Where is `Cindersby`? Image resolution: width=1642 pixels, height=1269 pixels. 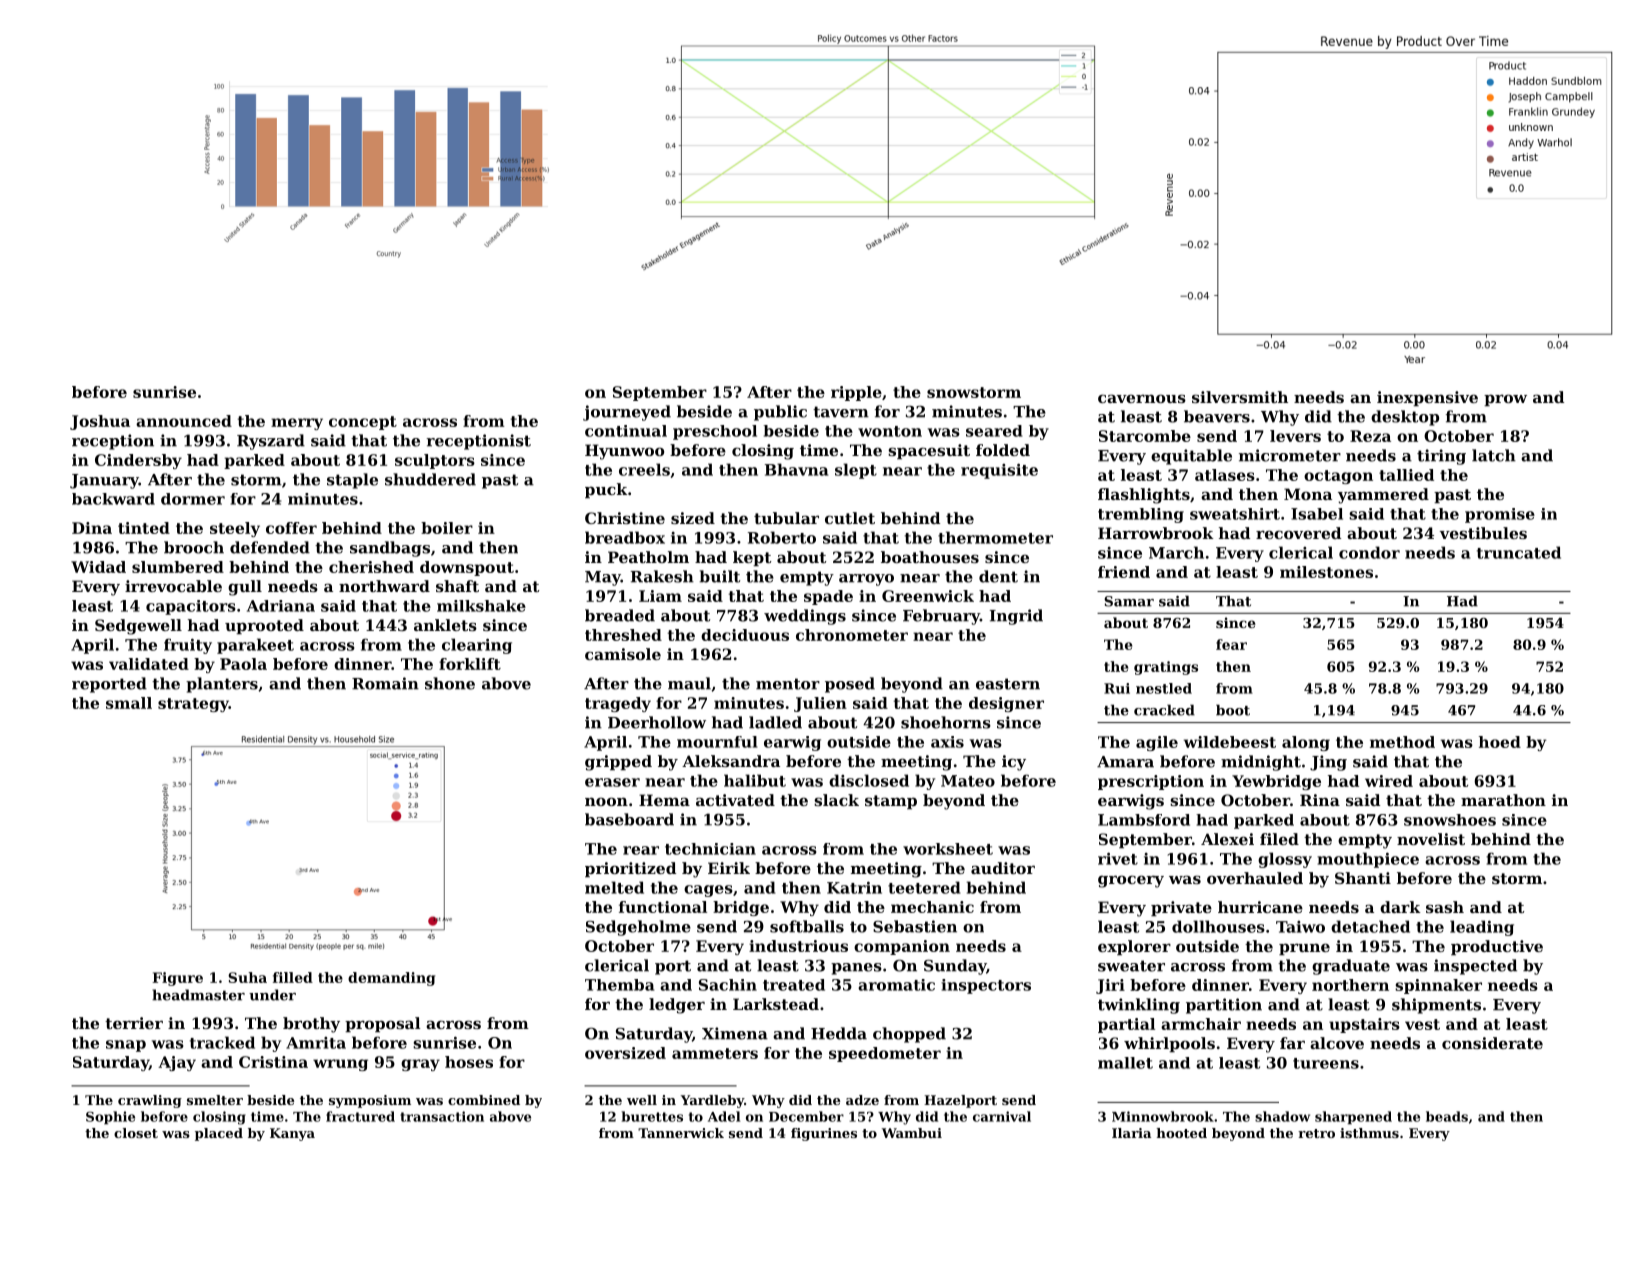 Cindersby is located at coordinates (138, 461).
